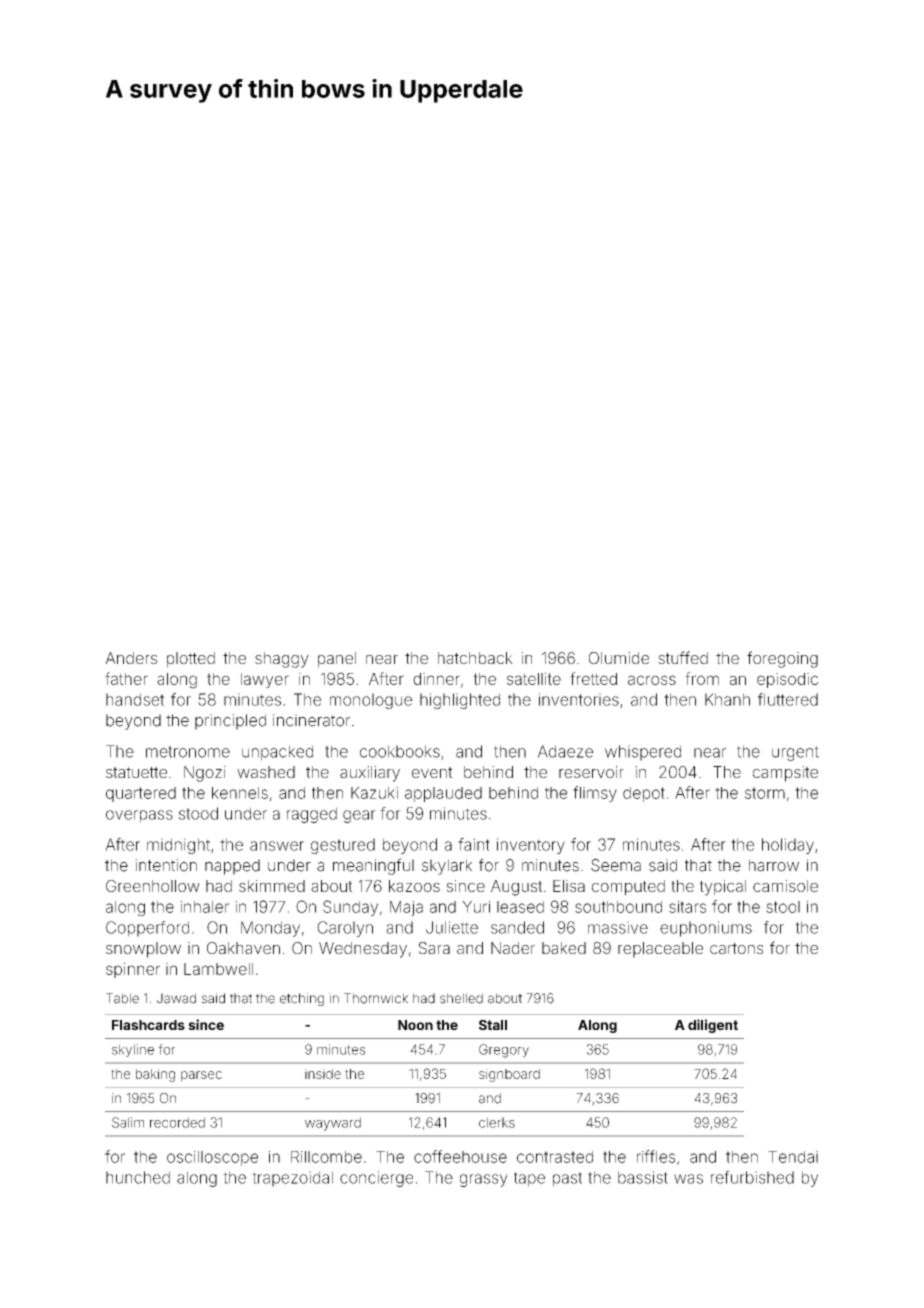  Describe the element at coordinates (475, 658) in the screenshot. I see `hatchback` at that location.
